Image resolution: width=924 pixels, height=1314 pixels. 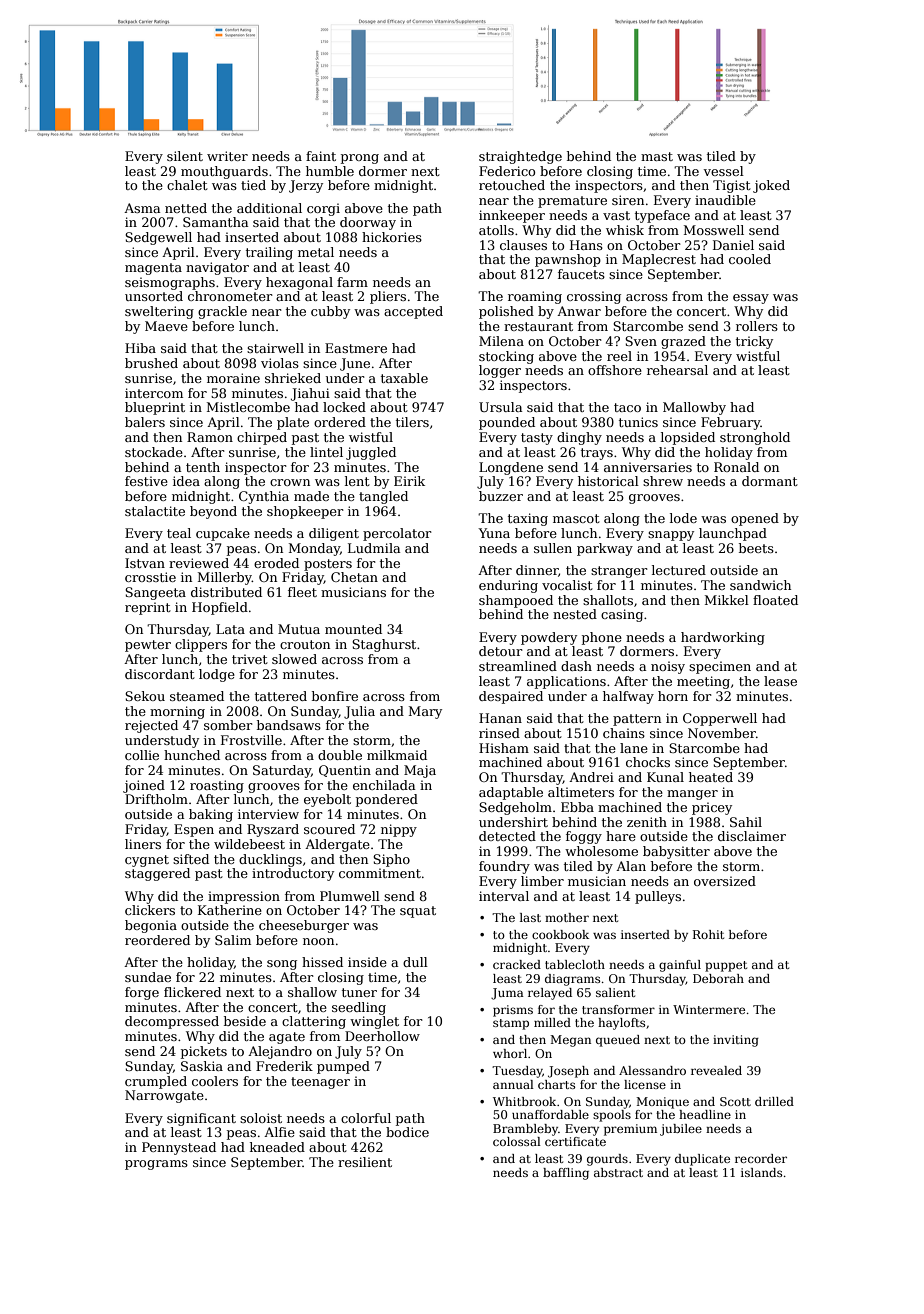 What do you see at coordinates (584, 837) in the page?
I see `foggy` at bounding box center [584, 837].
